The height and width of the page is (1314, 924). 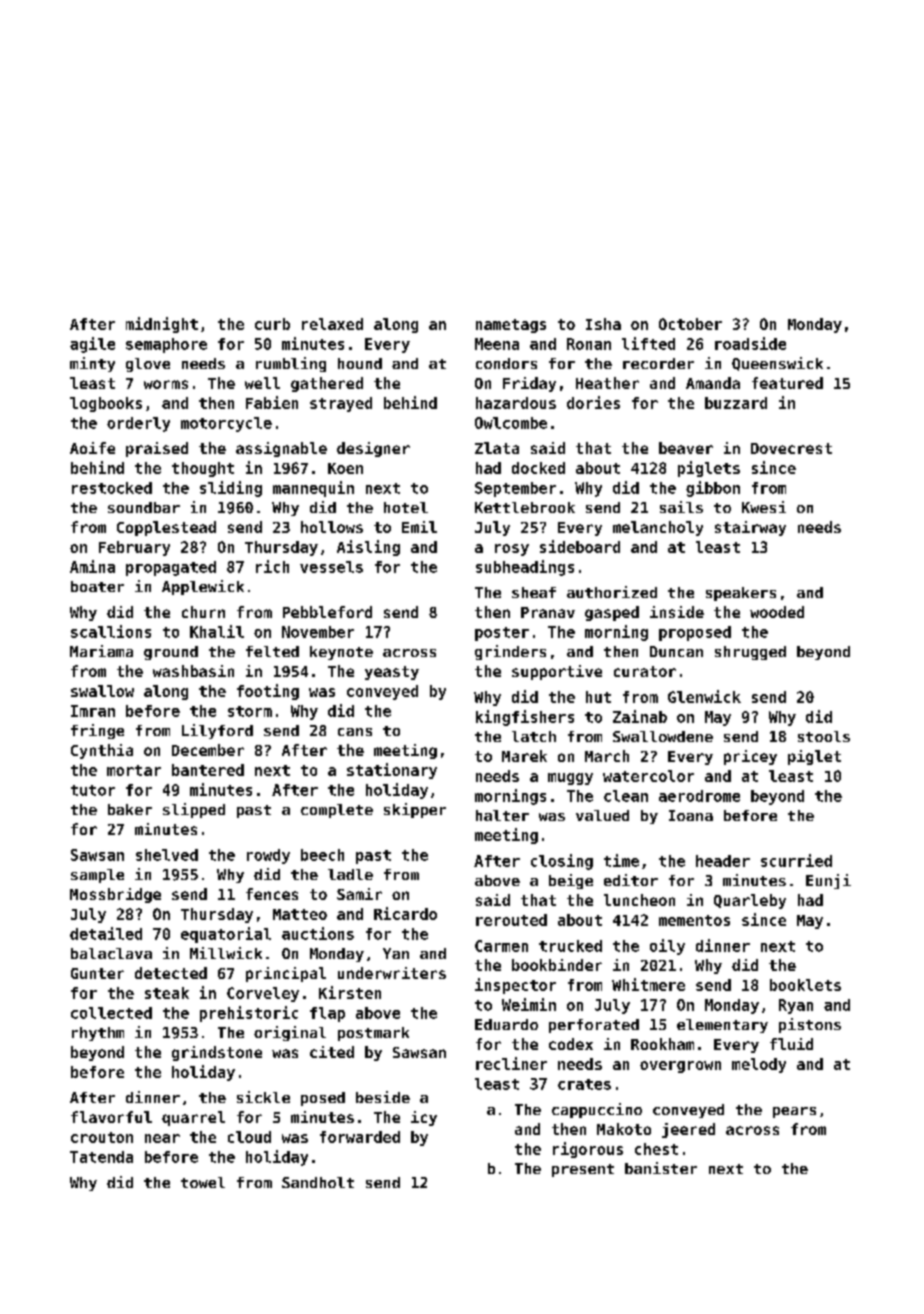 What do you see at coordinates (332, 324) in the page?
I see `relaxed` at bounding box center [332, 324].
